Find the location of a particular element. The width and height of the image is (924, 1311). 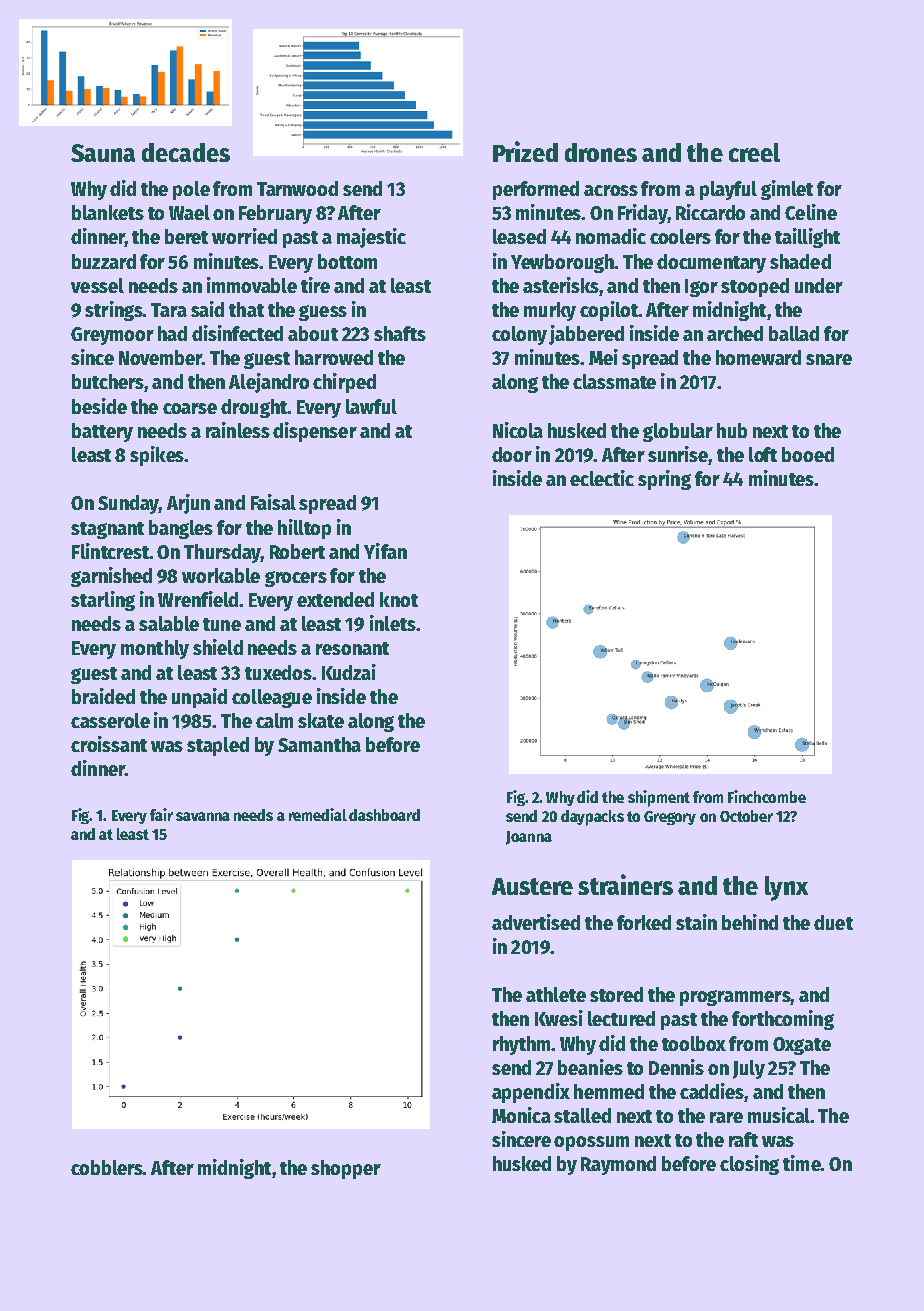

creel is located at coordinates (754, 152).
